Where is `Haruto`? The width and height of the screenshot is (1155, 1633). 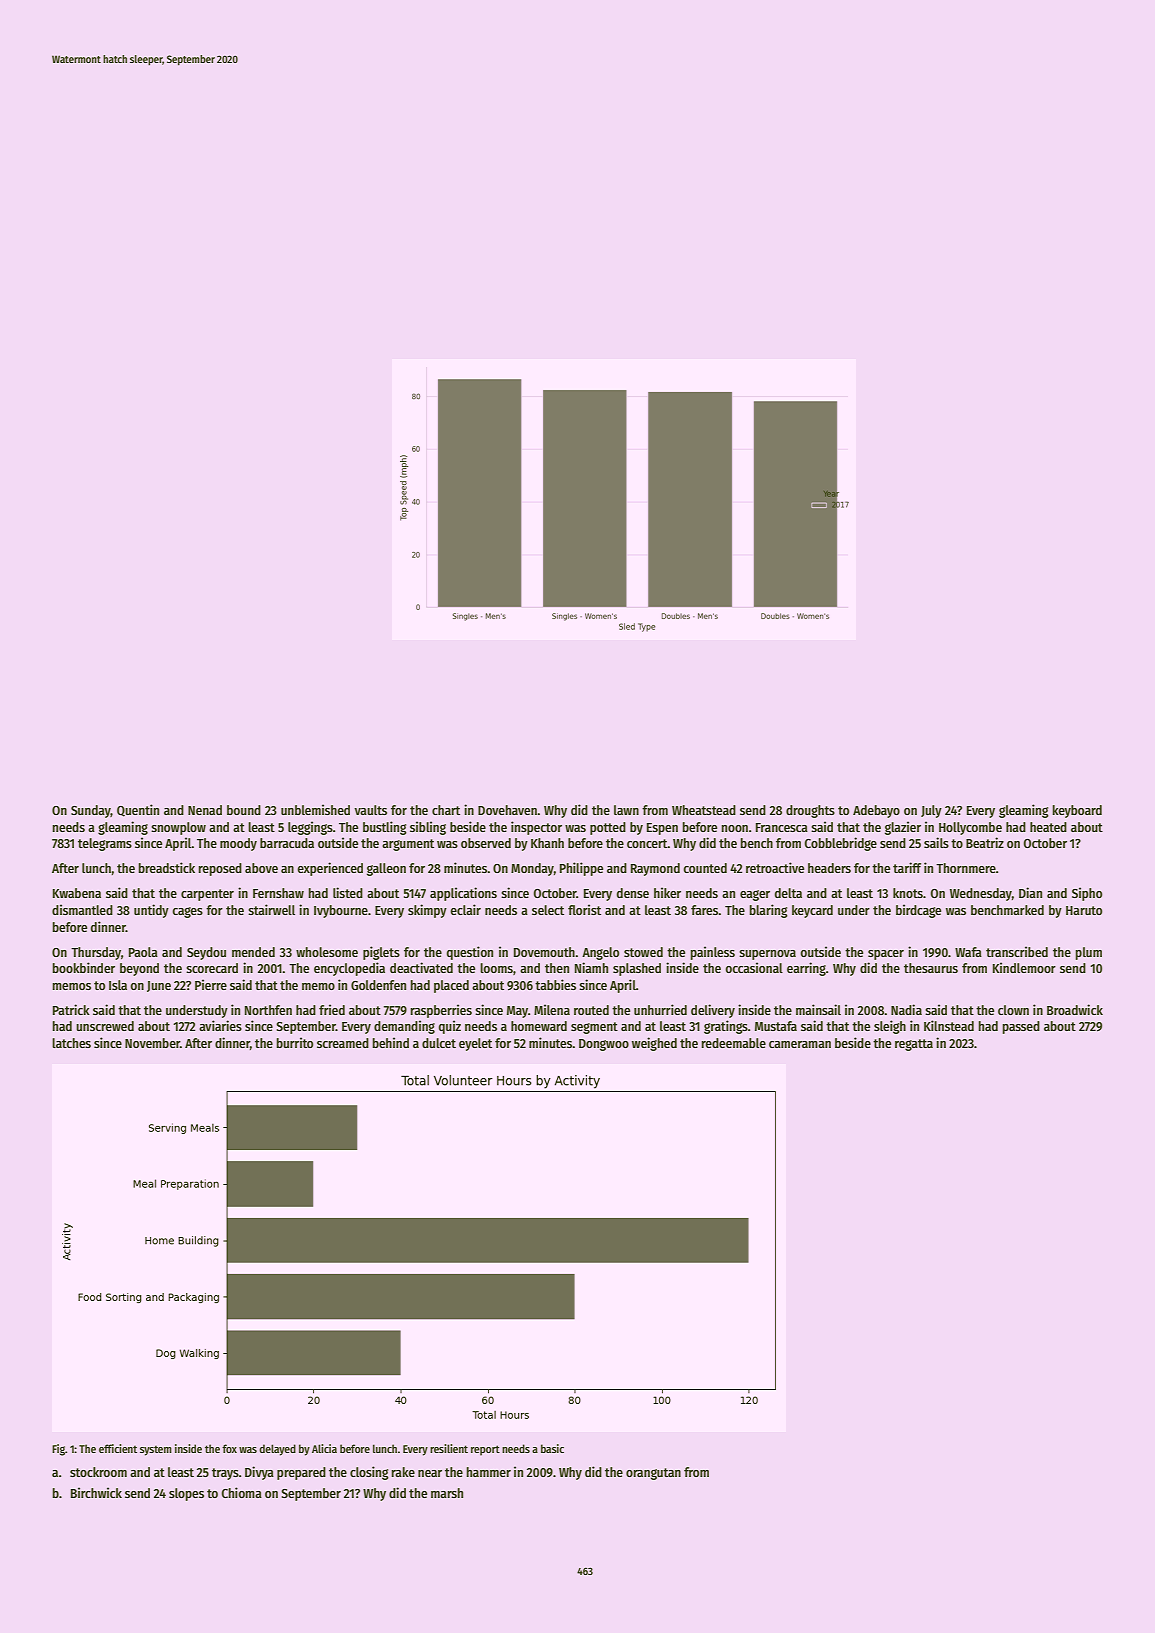 Haruto is located at coordinates (1084, 910).
